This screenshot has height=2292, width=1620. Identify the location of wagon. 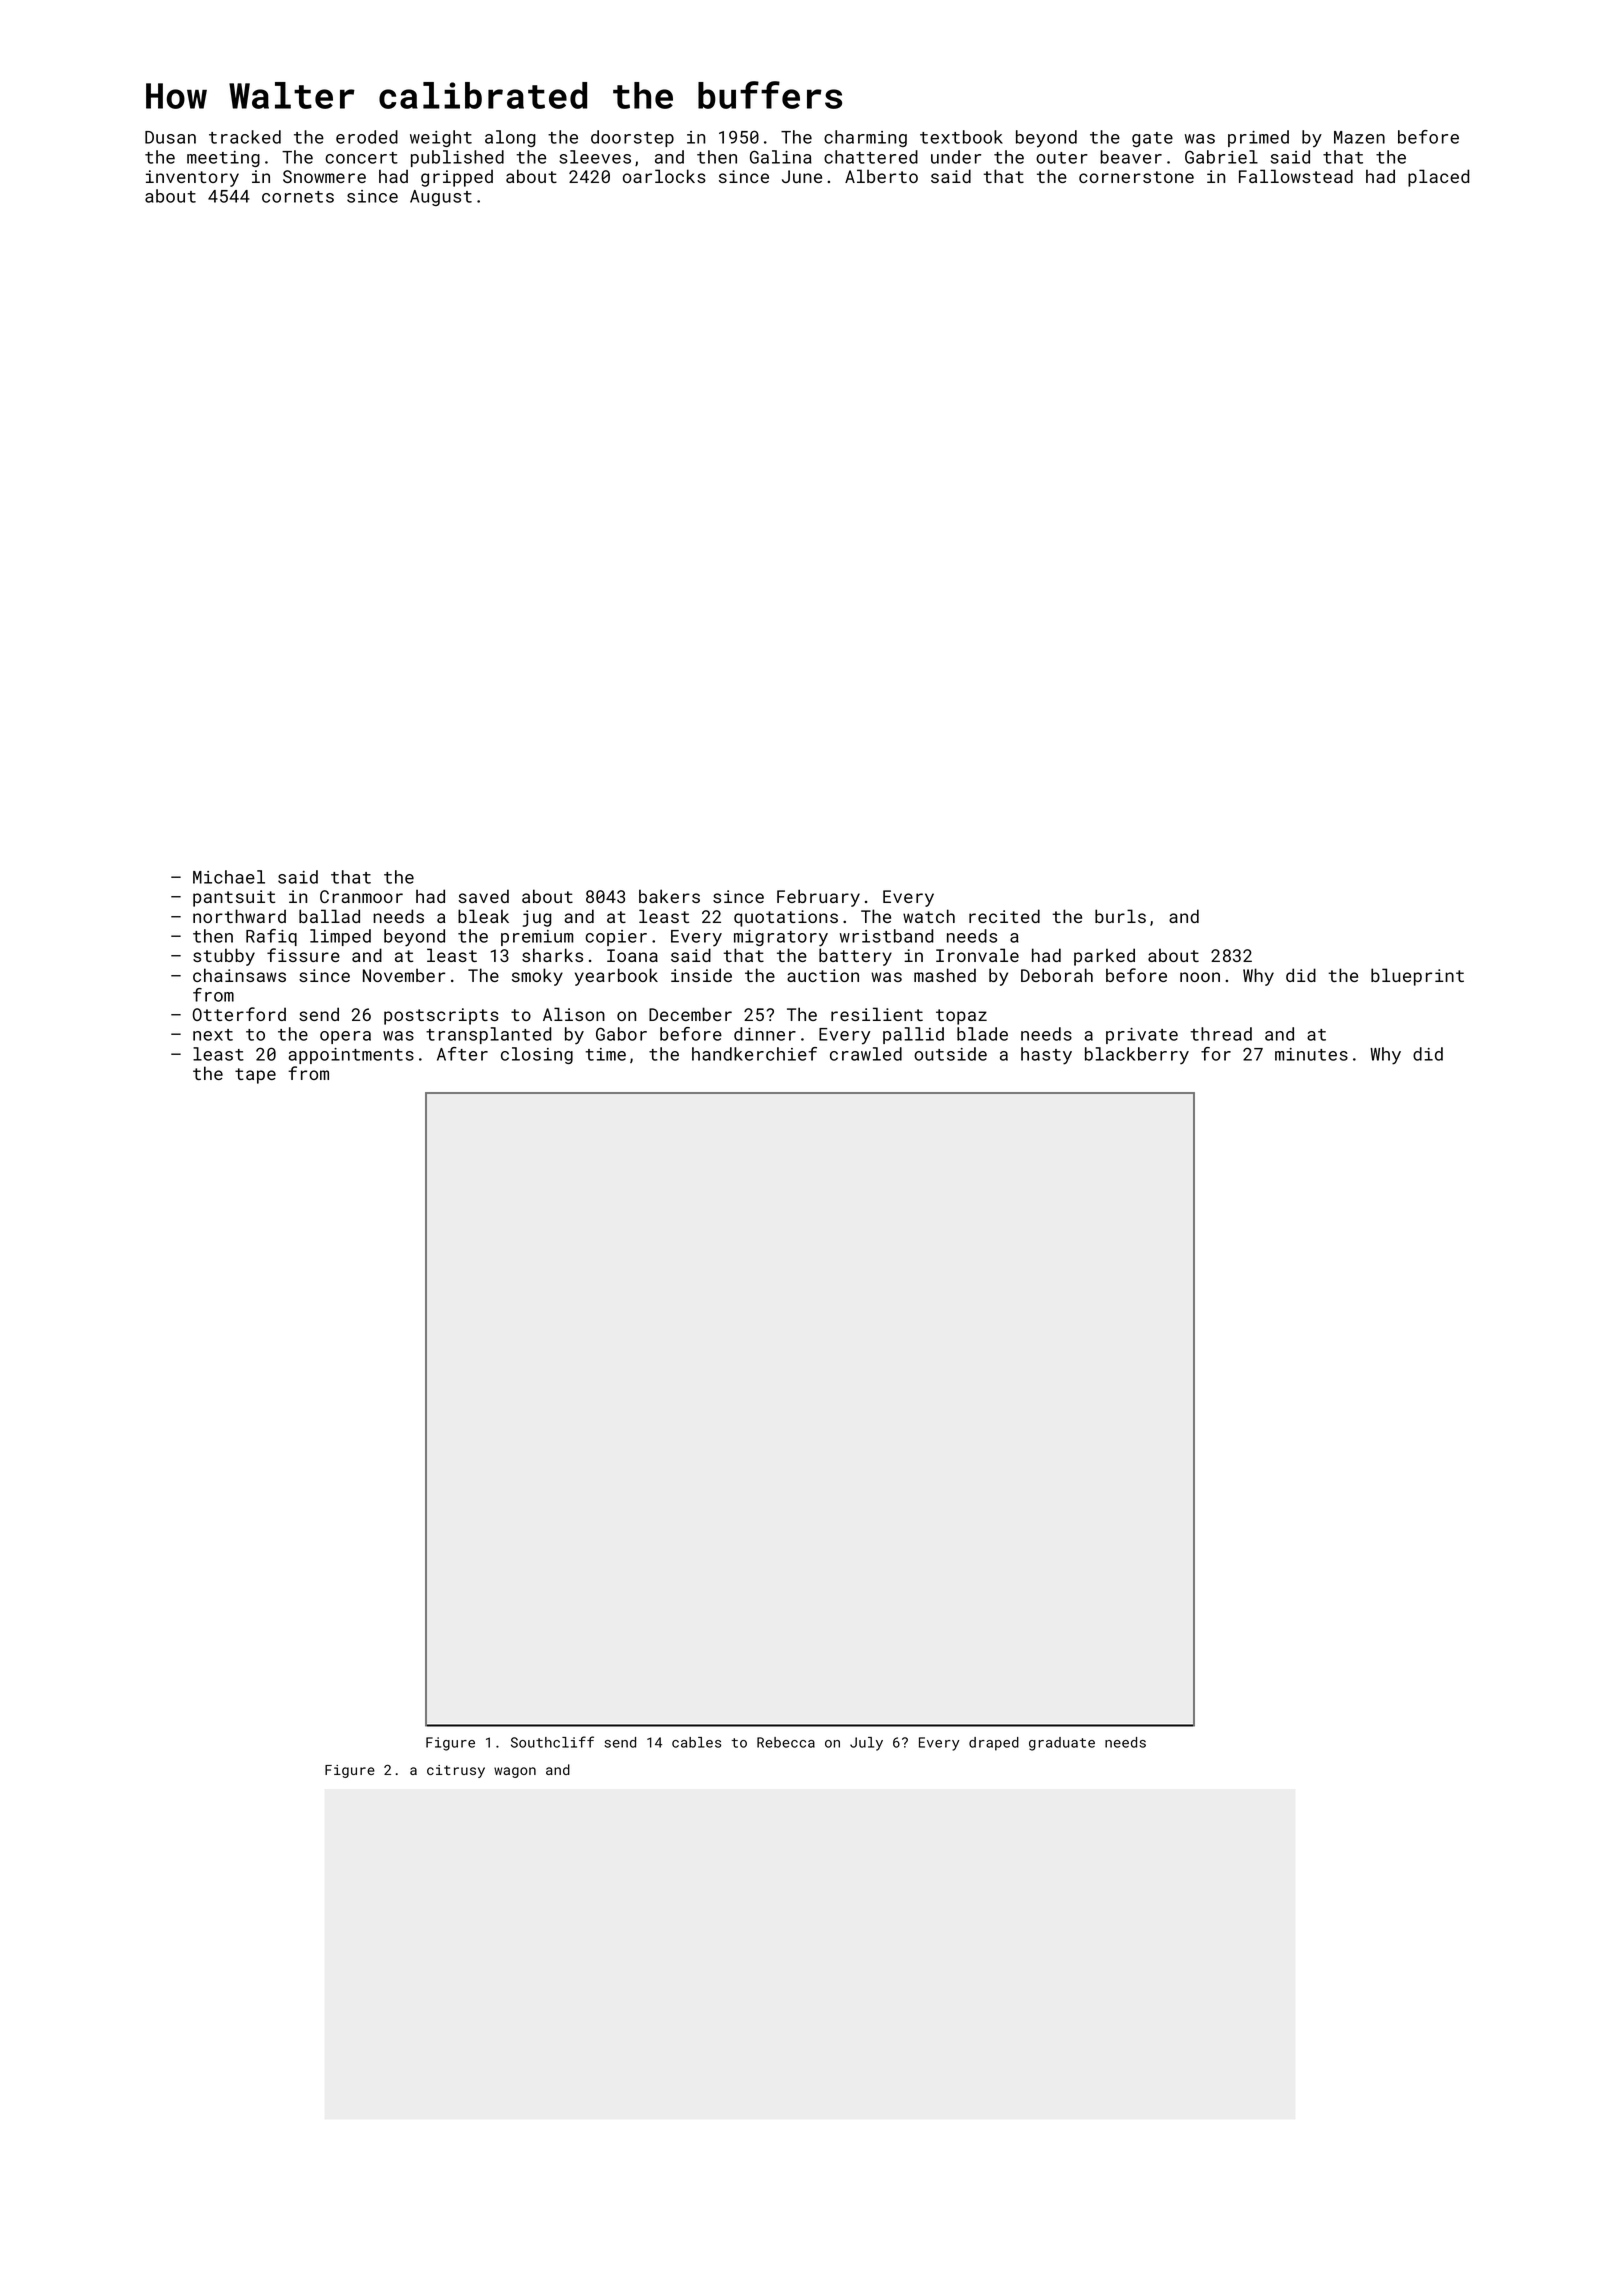
(515, 1772).
